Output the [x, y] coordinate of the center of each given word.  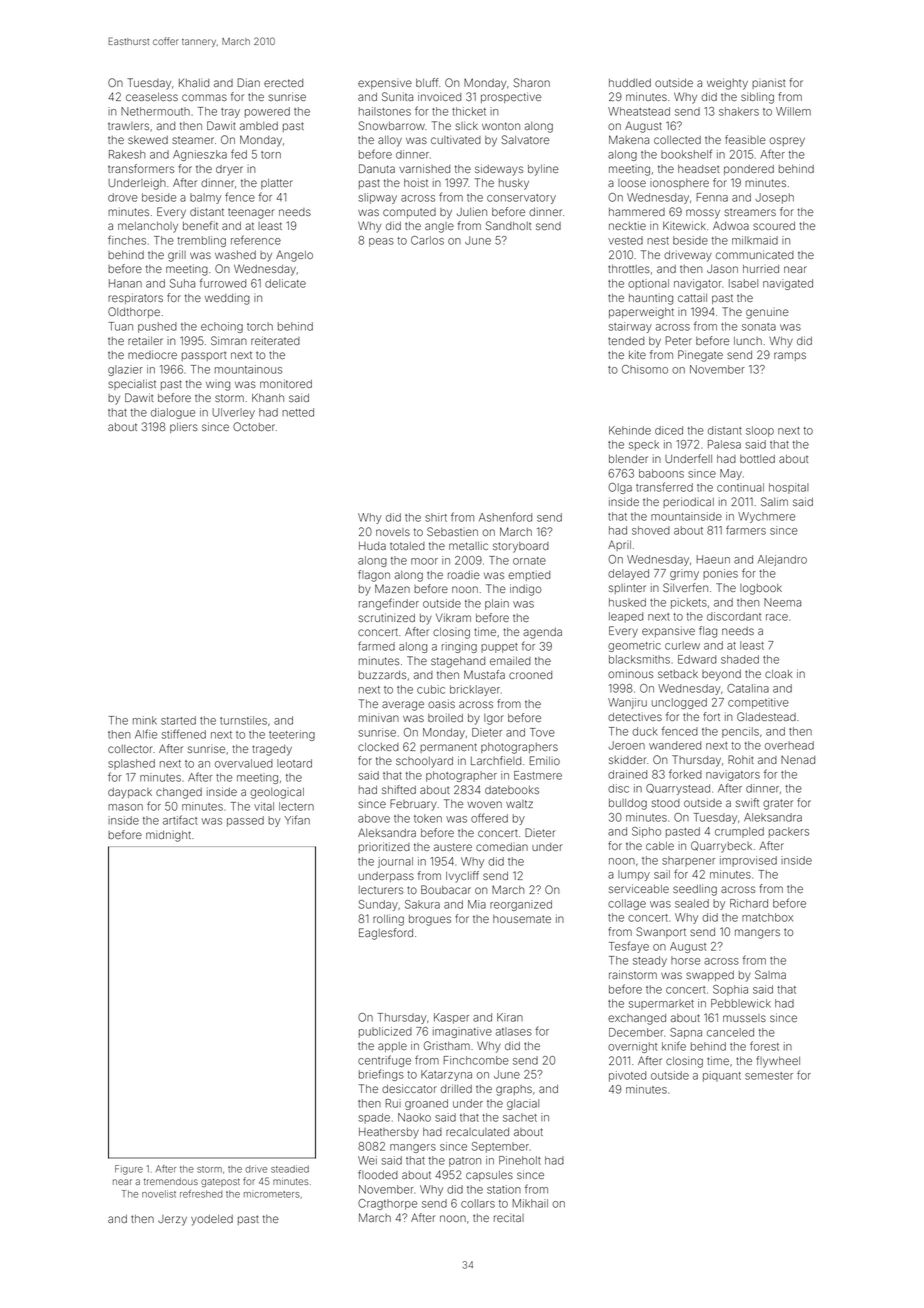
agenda [542, 633]
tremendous [171, 1181]
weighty [727, 84]
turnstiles [243, 720]
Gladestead [766, 716]
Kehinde [630, 430]
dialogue [173, 413]
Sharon [532, 82]
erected [283, 83]
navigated [788, 284]
